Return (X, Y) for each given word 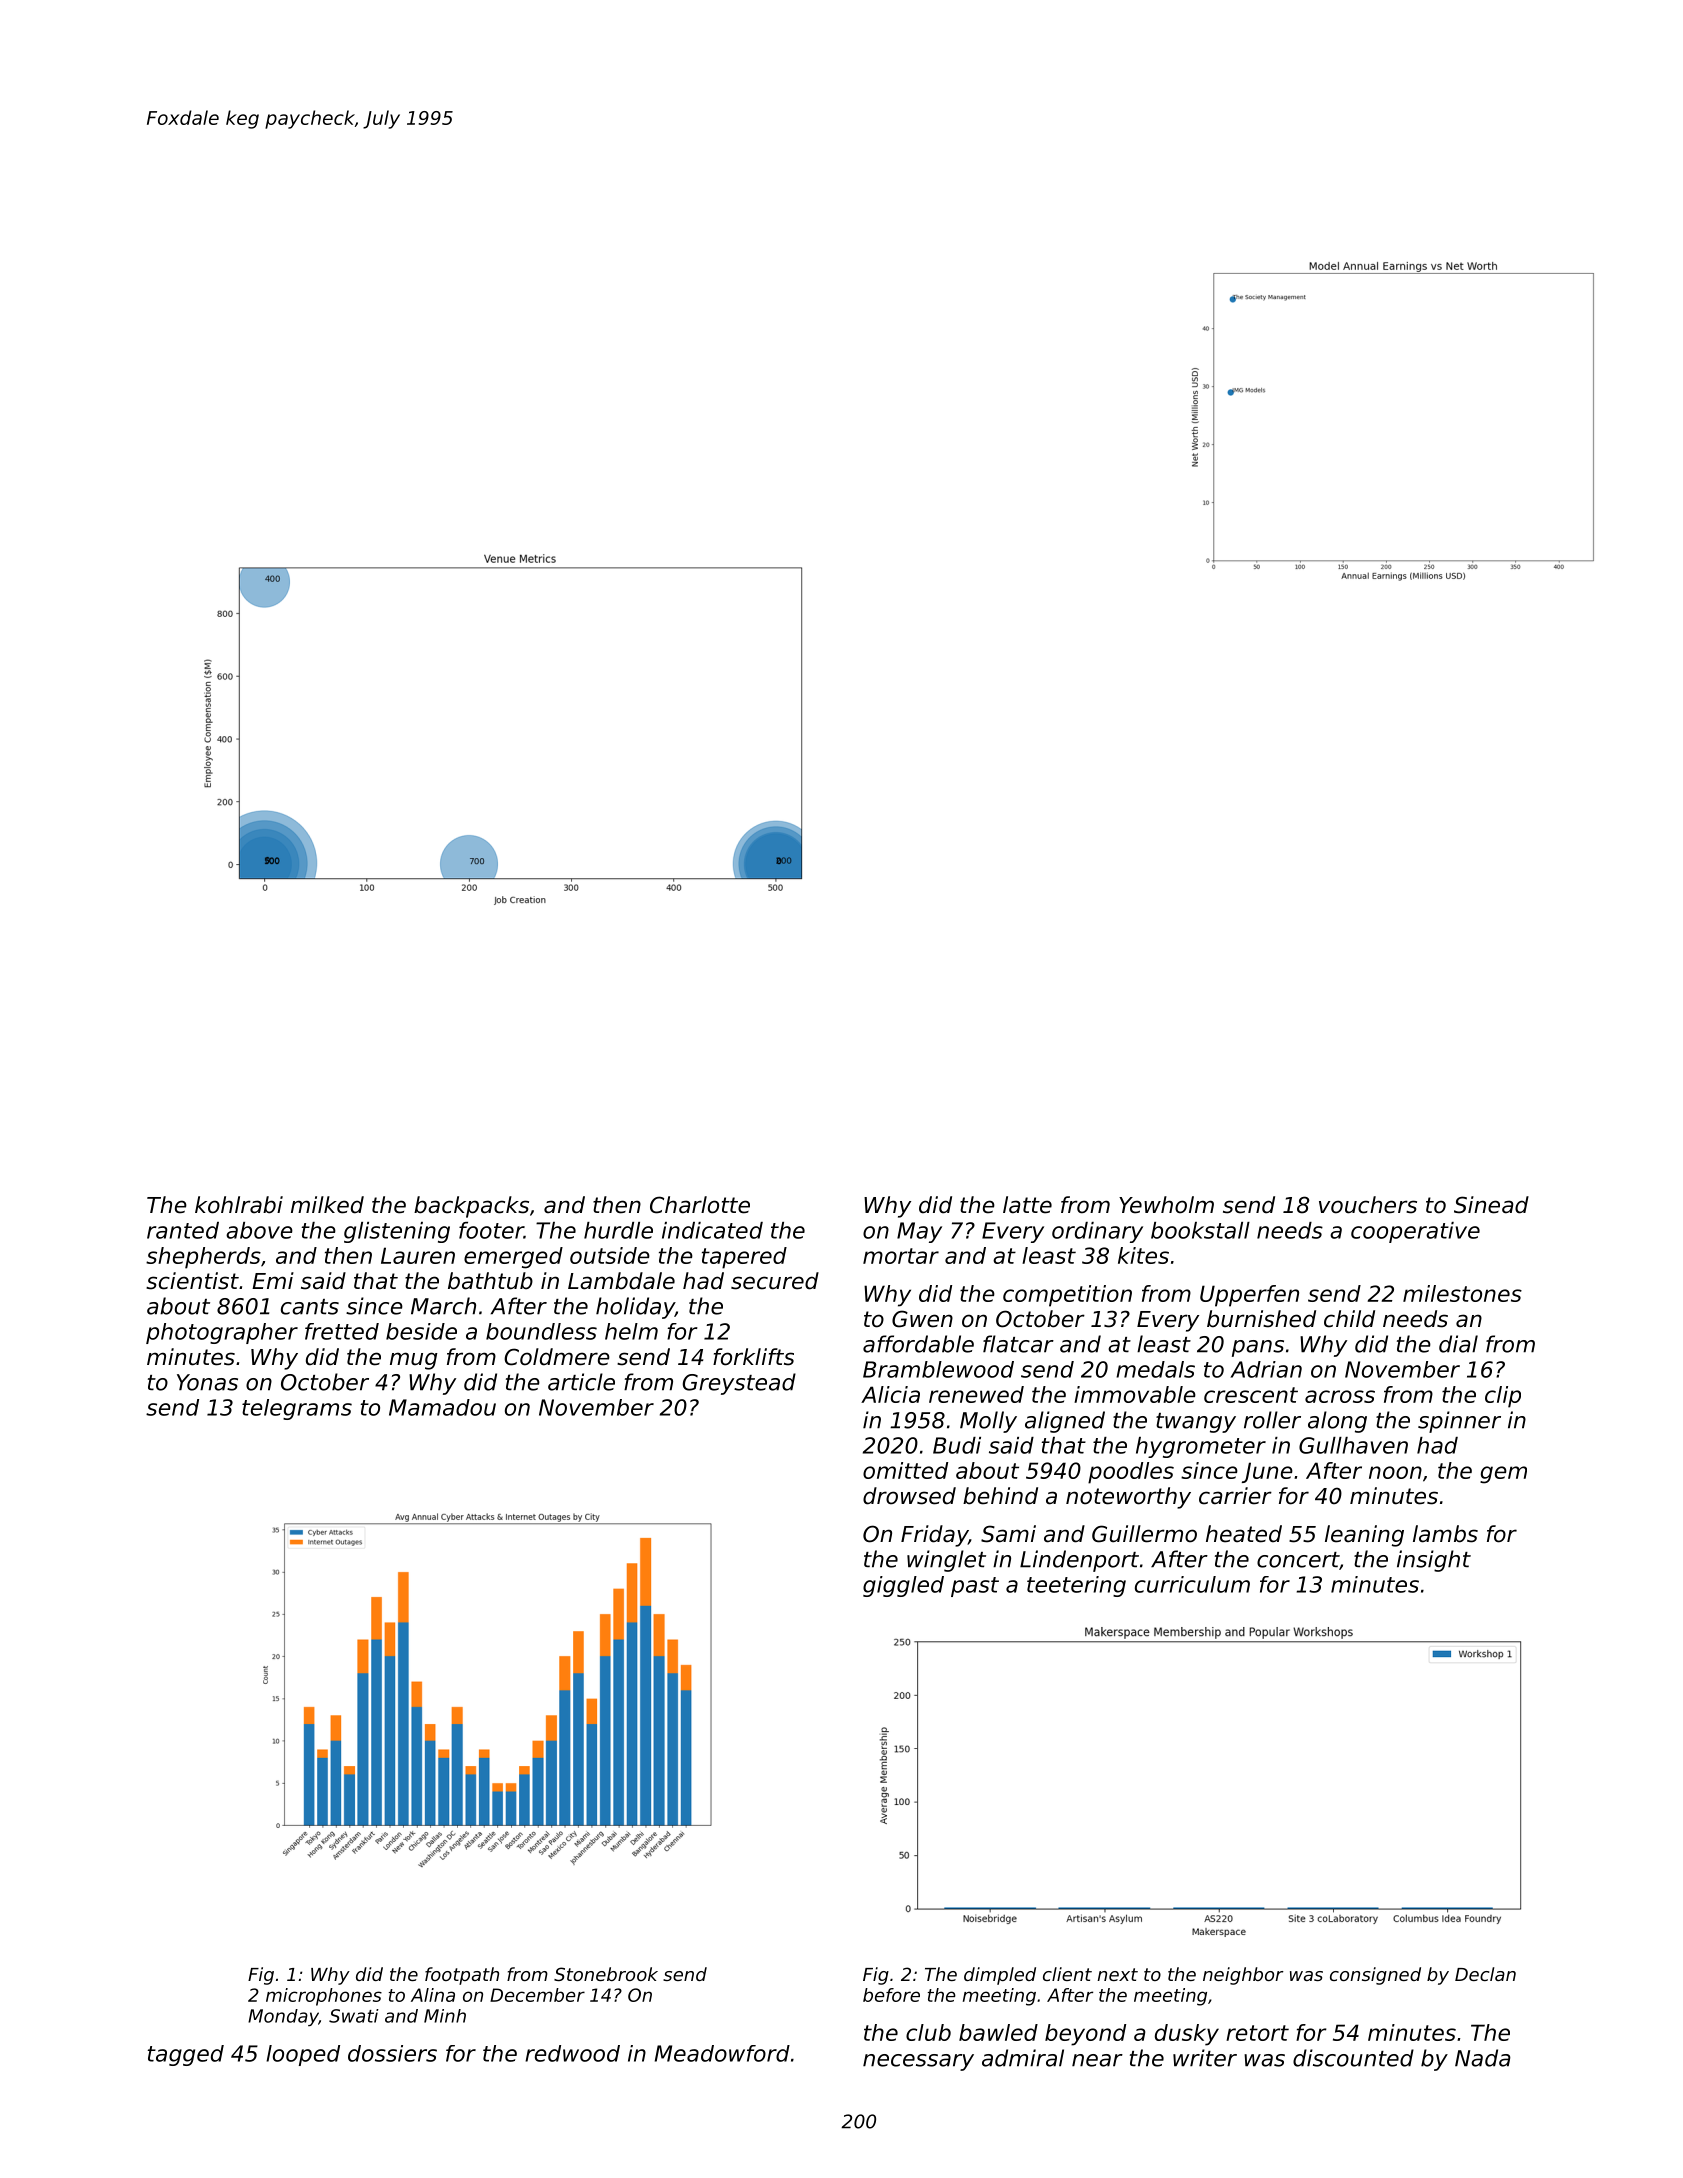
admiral (1023, 2058)
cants (310, 1307)
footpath (462, 1976)
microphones (324, 1997)
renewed (976, 1394)
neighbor (1243, 1976)
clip (1503, 1397)
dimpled (1000, 1976)
